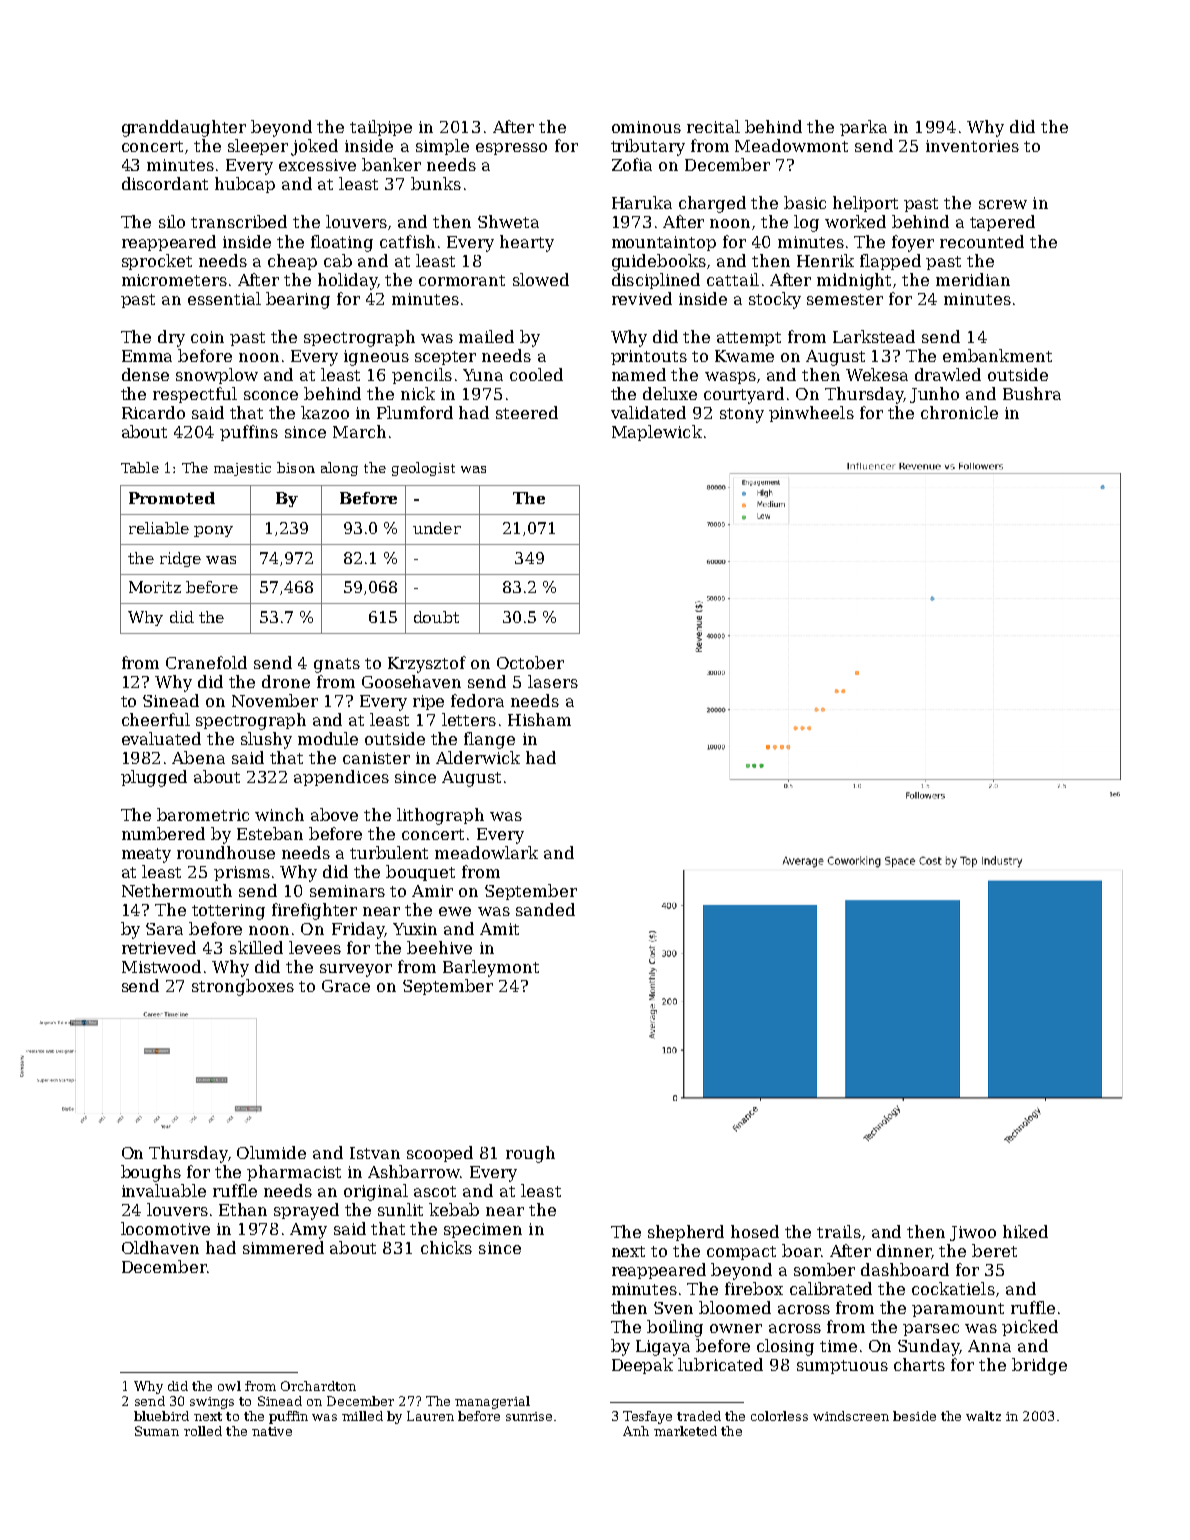 The width and height of the screenshot is (1190, 1540). Describe the element at coordinates (157, 1431) in the screenshot. I see `Suman` at that location.
